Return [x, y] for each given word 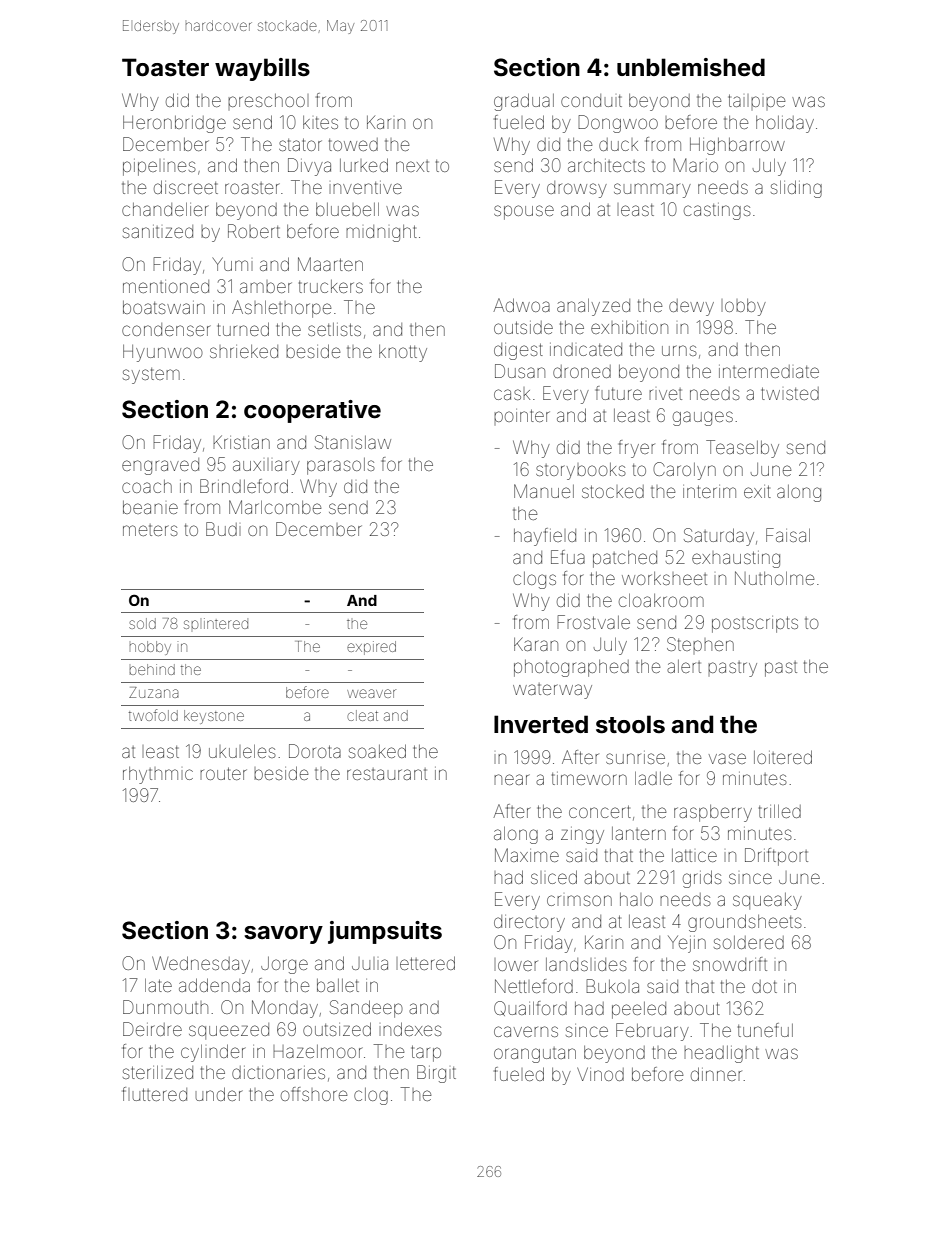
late [158, 985]
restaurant [387, 774]
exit [757, 491]
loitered [783, 757]
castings [717, 211]
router [223, 773]
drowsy [577, 189]
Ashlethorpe [281, 309]
